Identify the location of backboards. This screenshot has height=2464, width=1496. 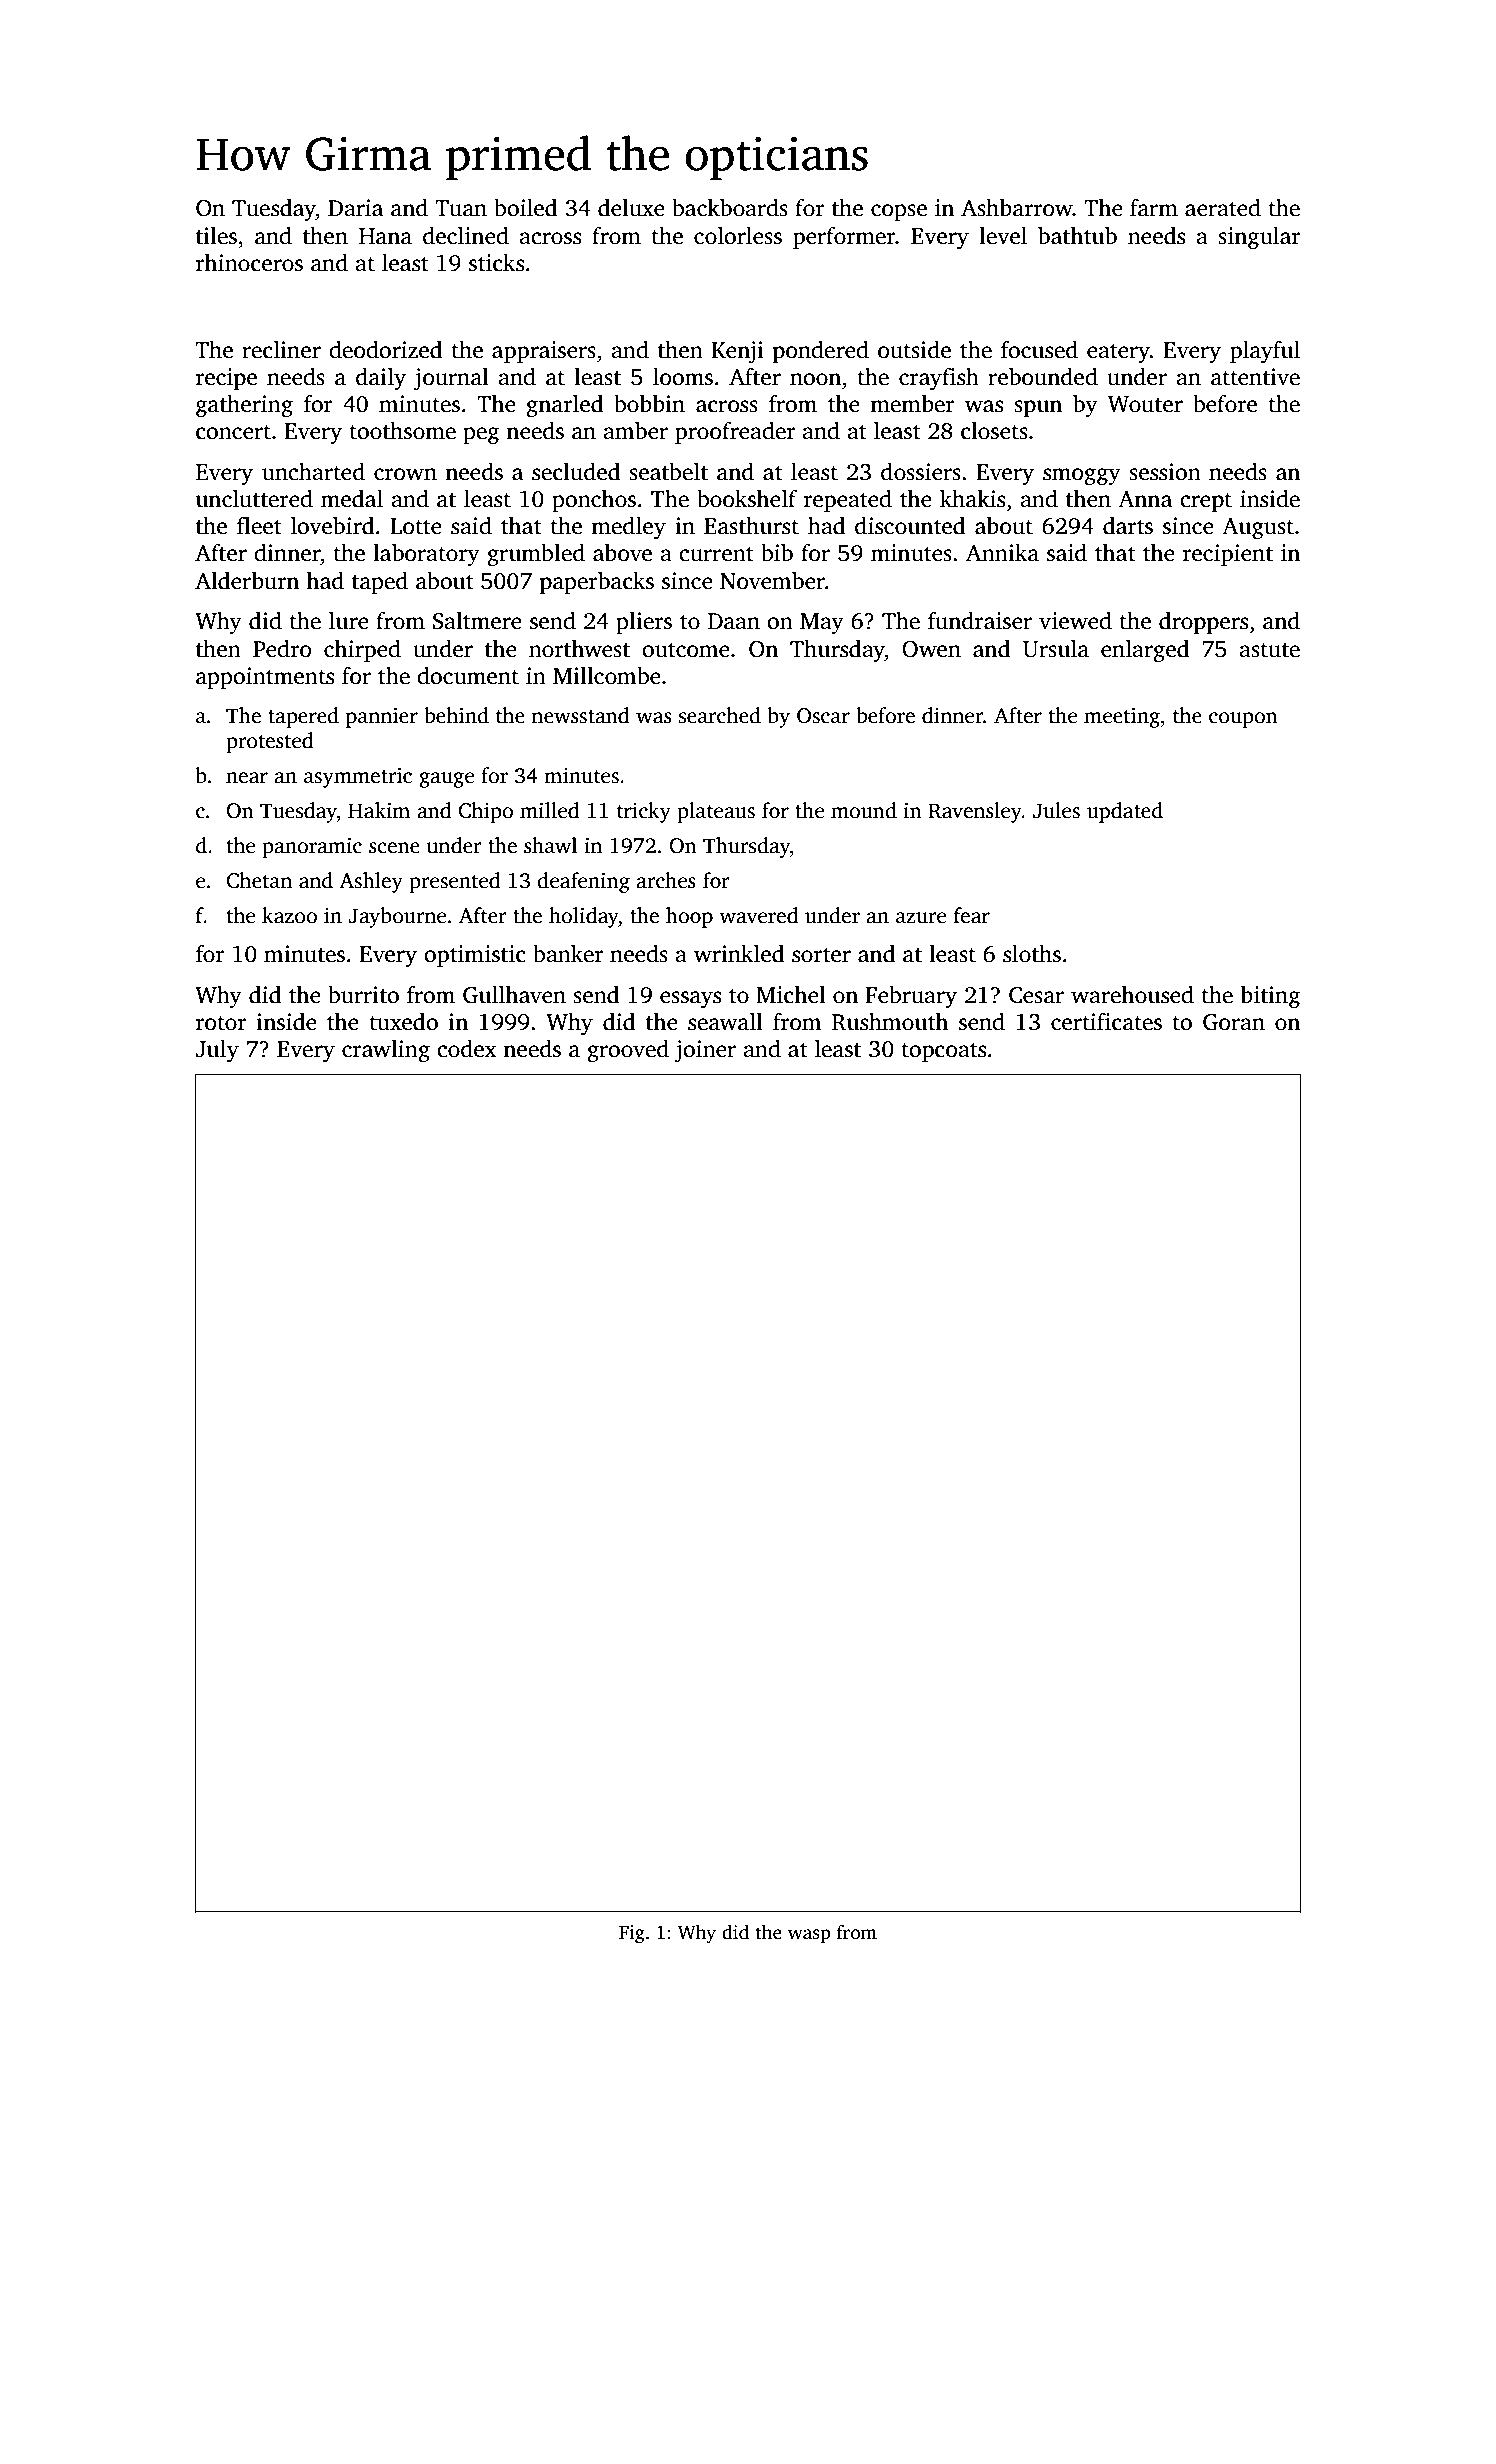
(730, 208).
